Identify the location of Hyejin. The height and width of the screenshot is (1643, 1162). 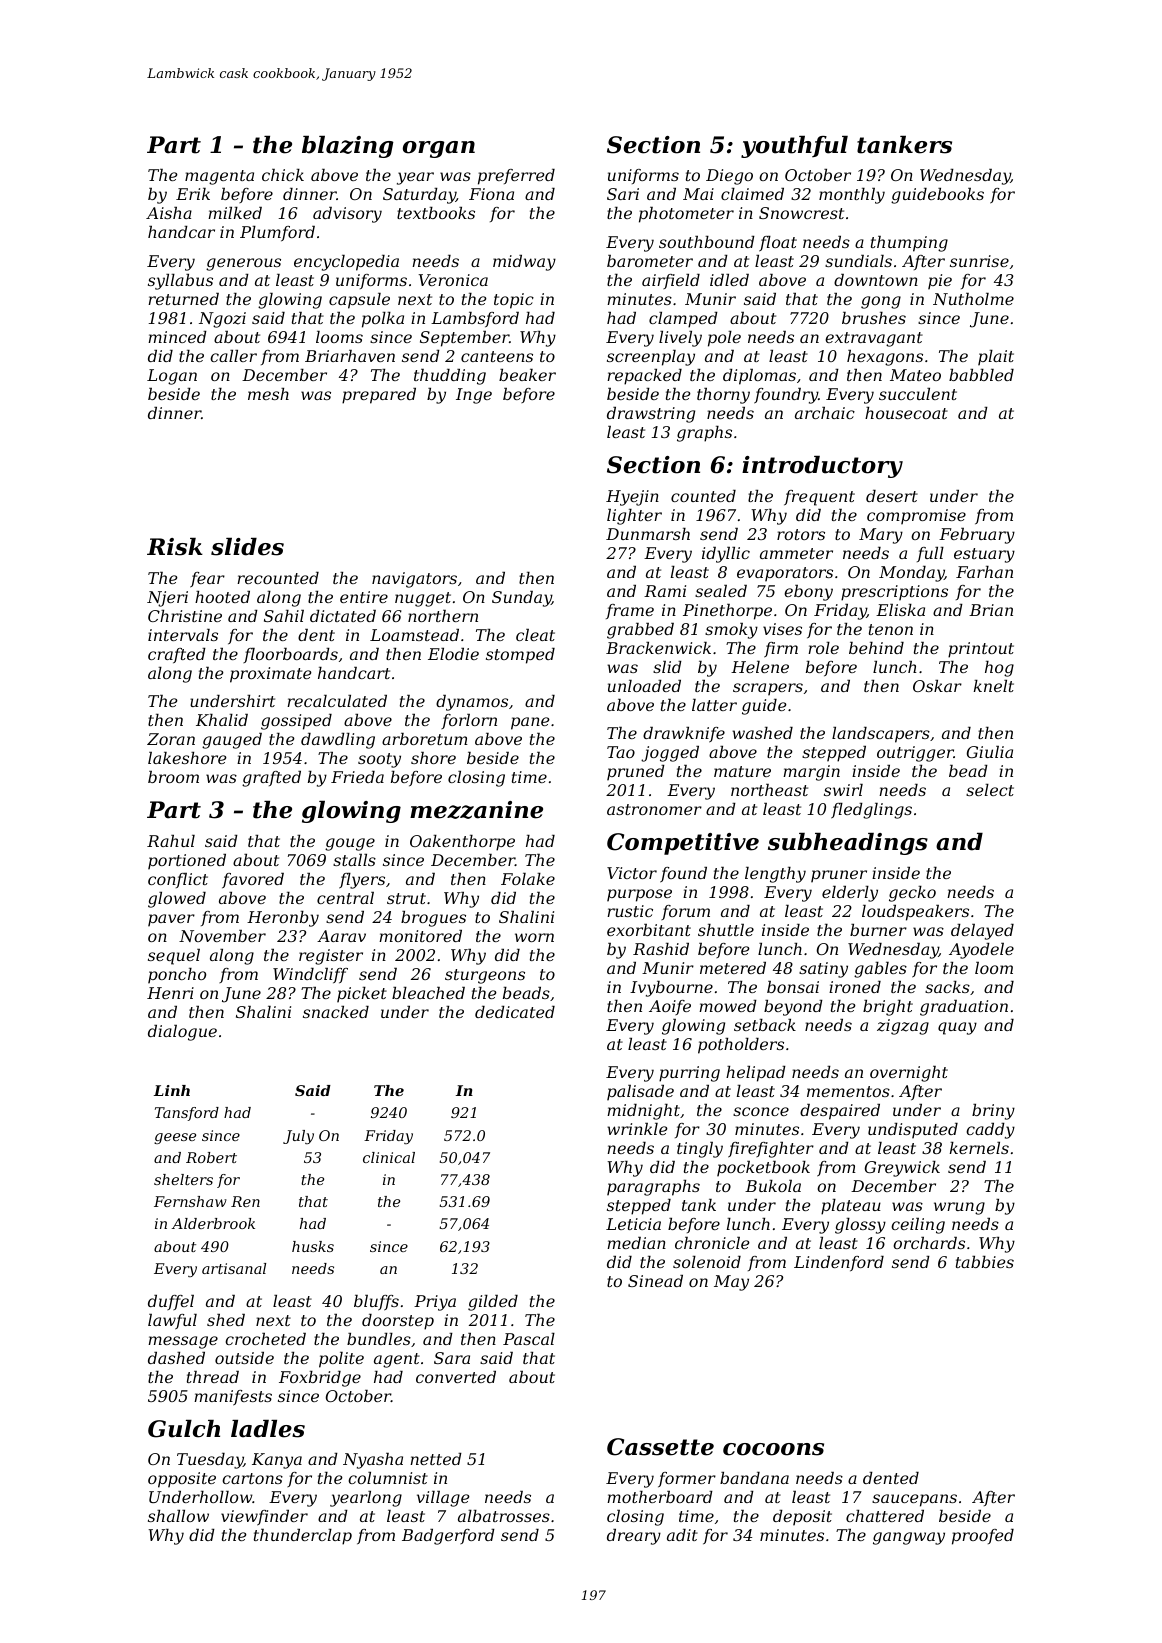
(632, 498).
